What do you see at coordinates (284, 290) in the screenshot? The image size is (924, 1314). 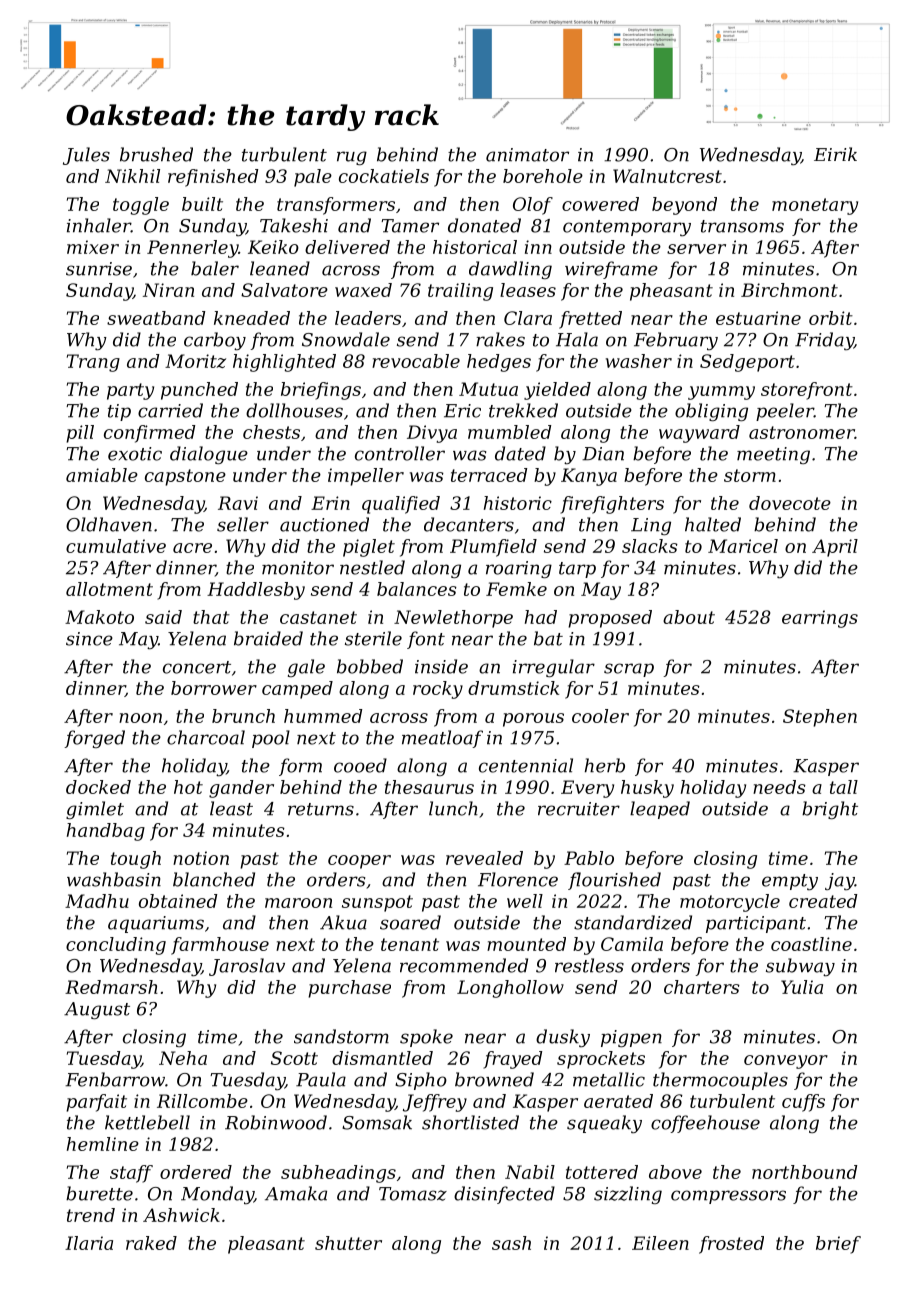 I see `Salvatore` at bounding box center [284, 290].
